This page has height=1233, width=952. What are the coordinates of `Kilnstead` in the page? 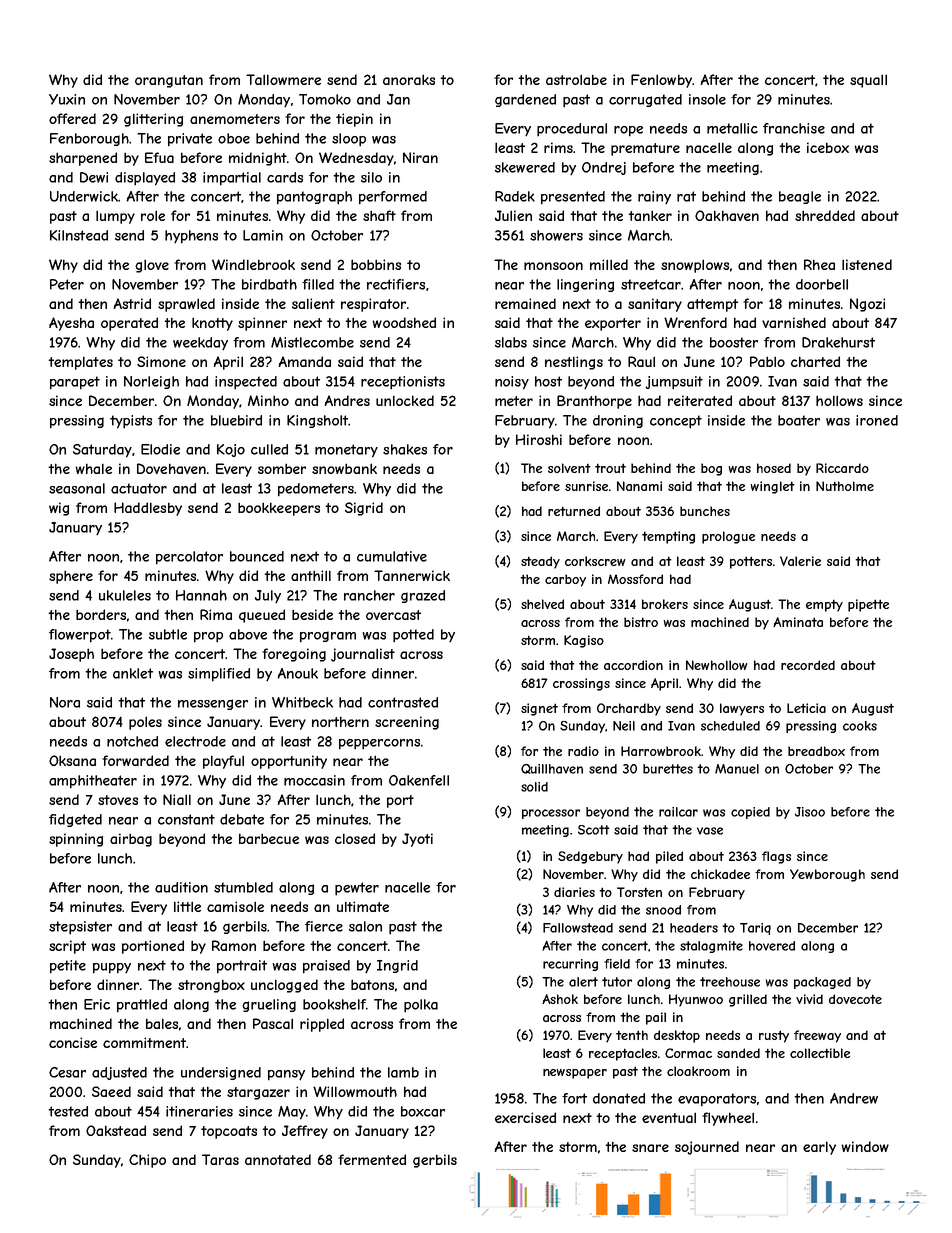 It's located at (79, 235).
